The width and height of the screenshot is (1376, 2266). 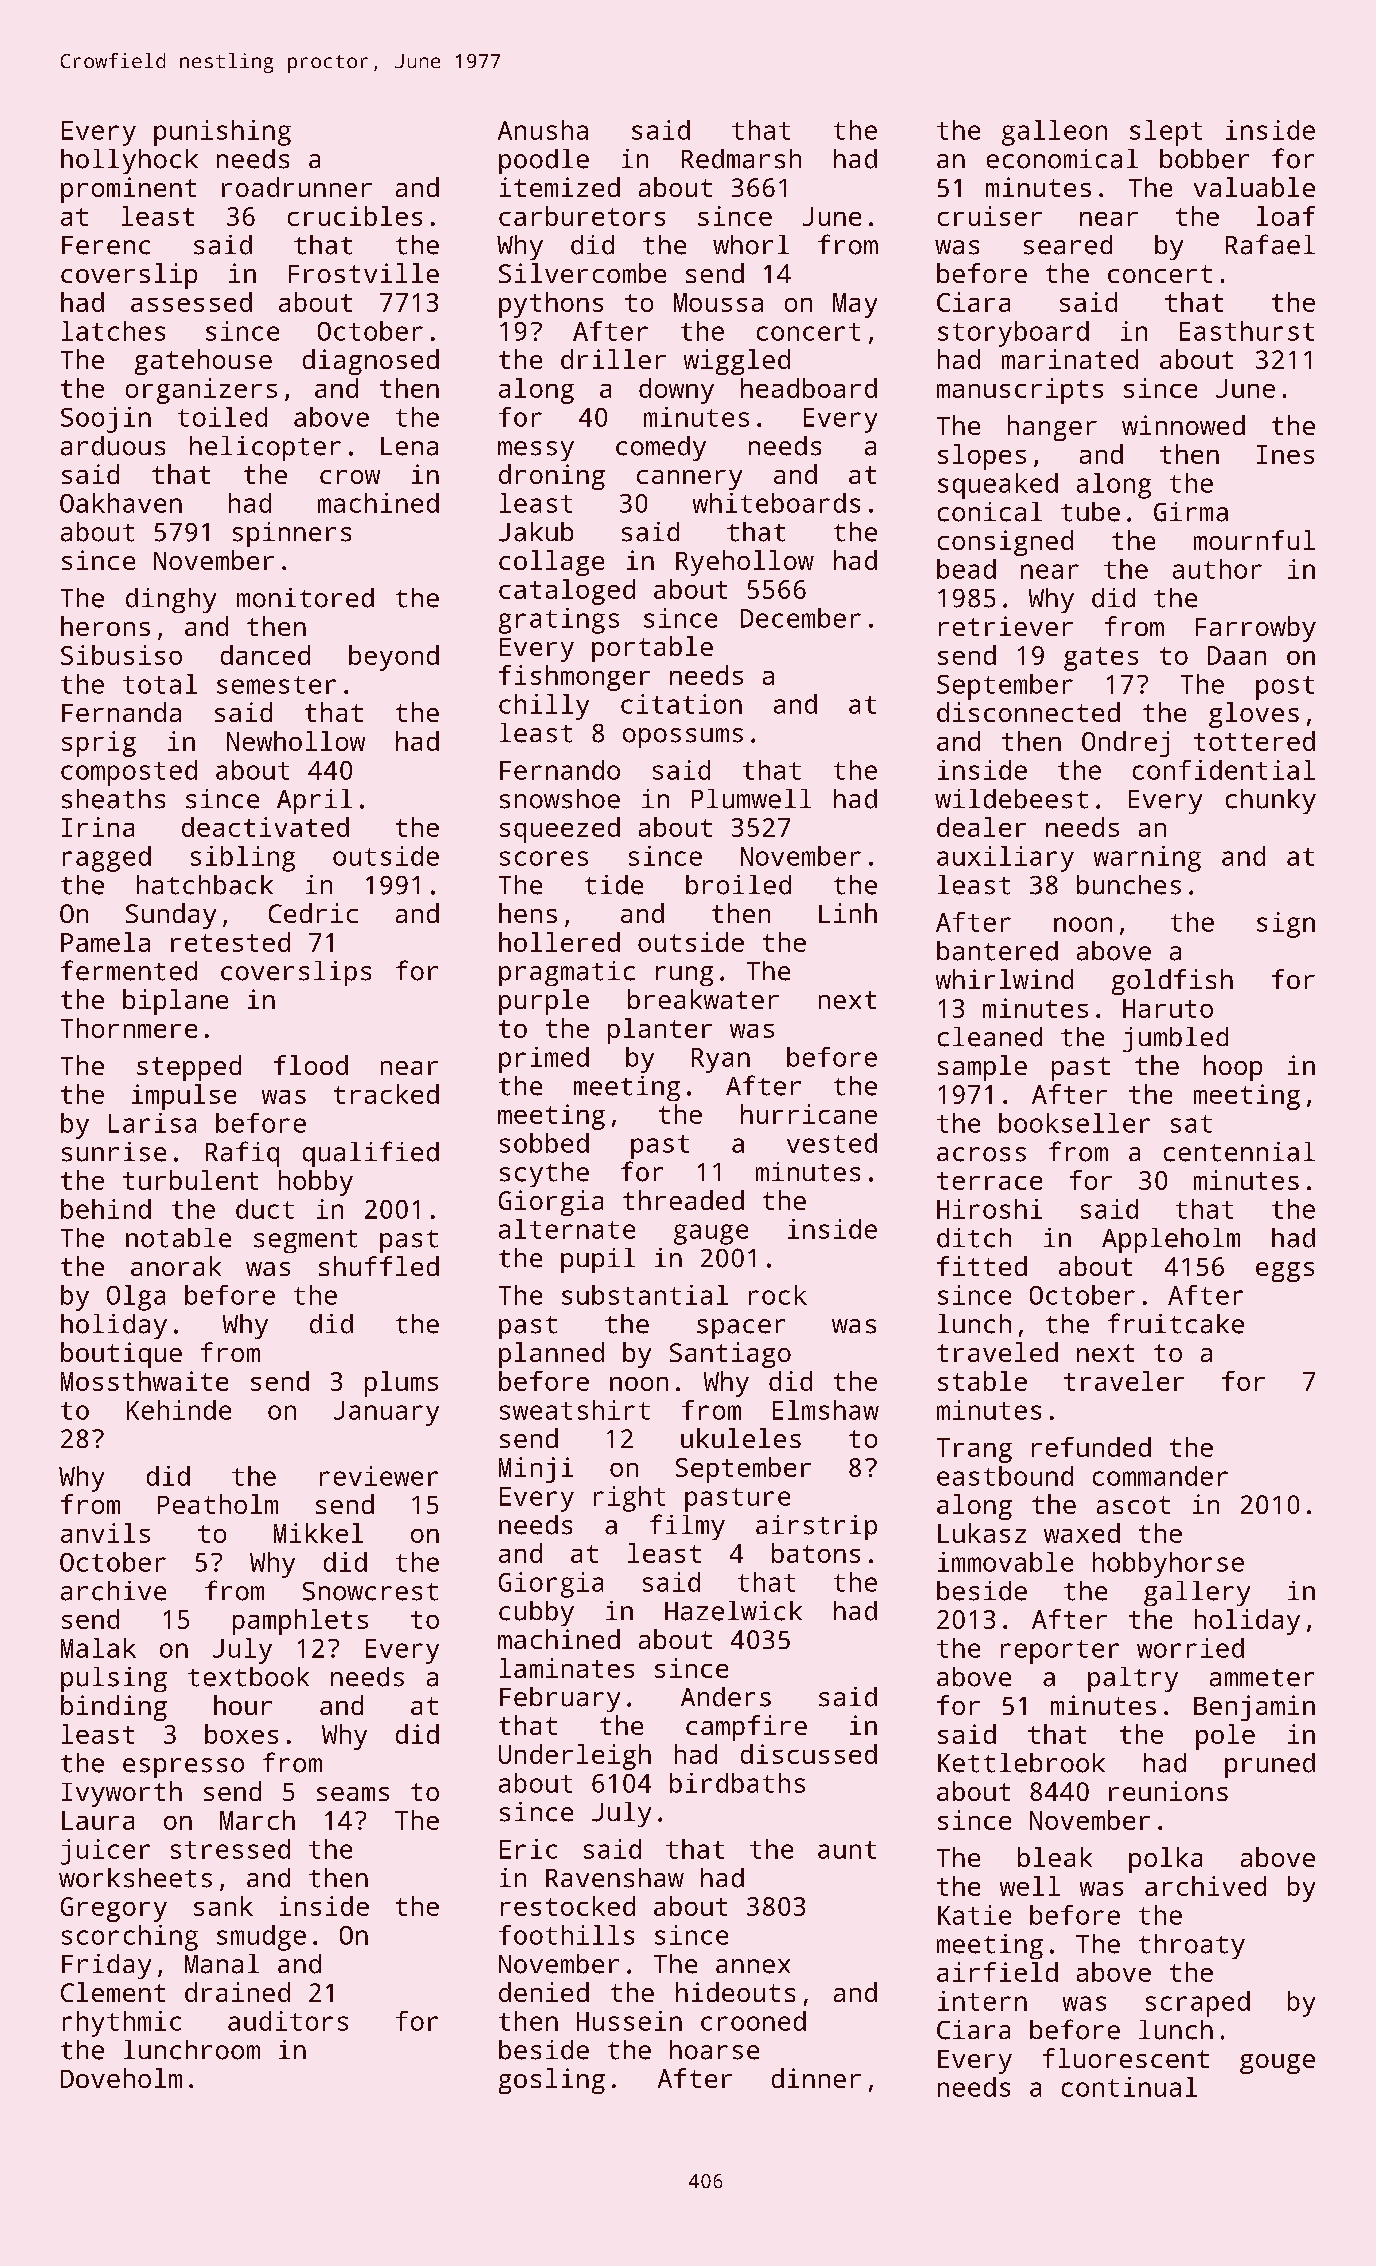 What do you see at coordinates (1054, 133) in the screenshot?
I see `galleon` at bounding box center [1054, 133].
